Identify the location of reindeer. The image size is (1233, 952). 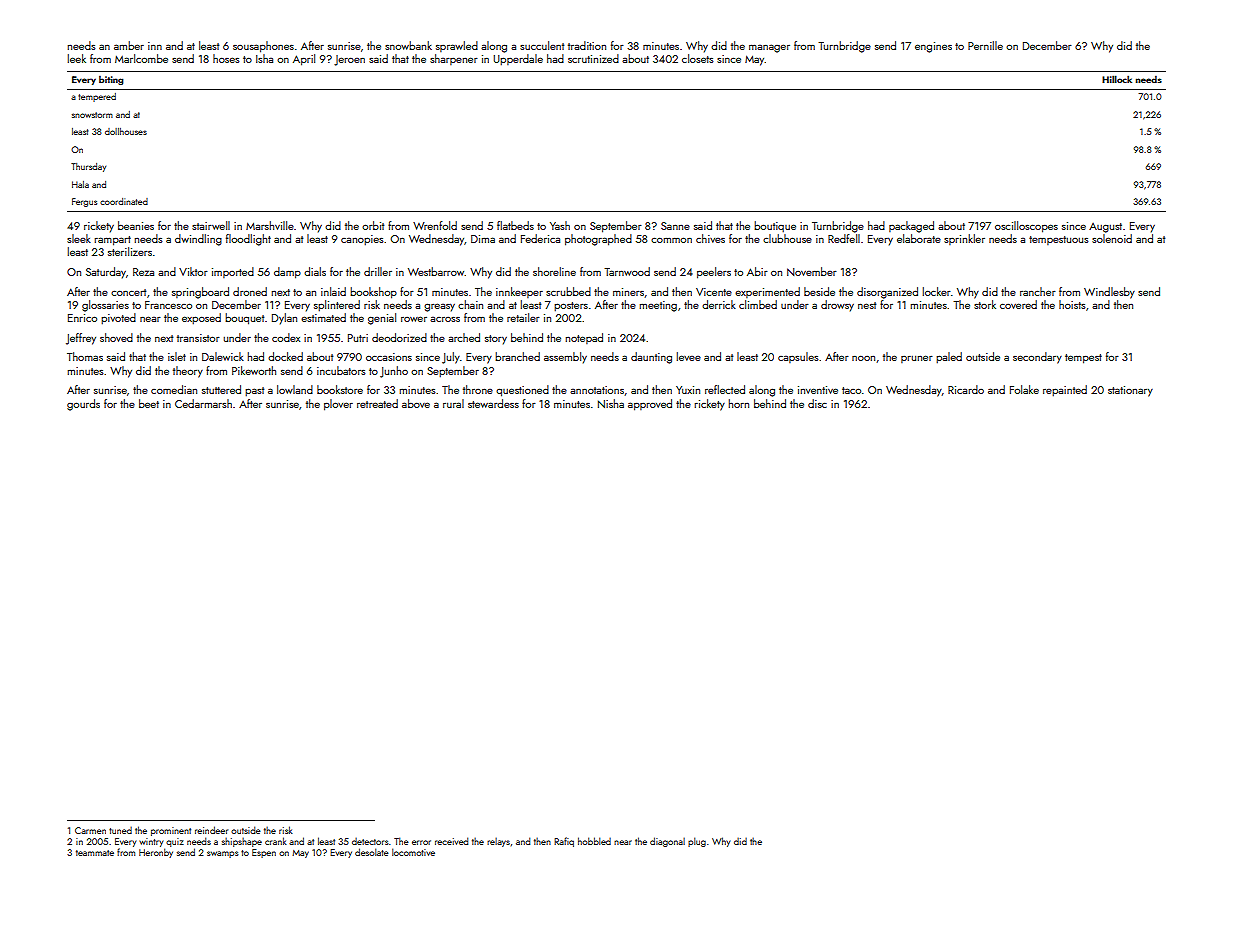
(211, 830).
